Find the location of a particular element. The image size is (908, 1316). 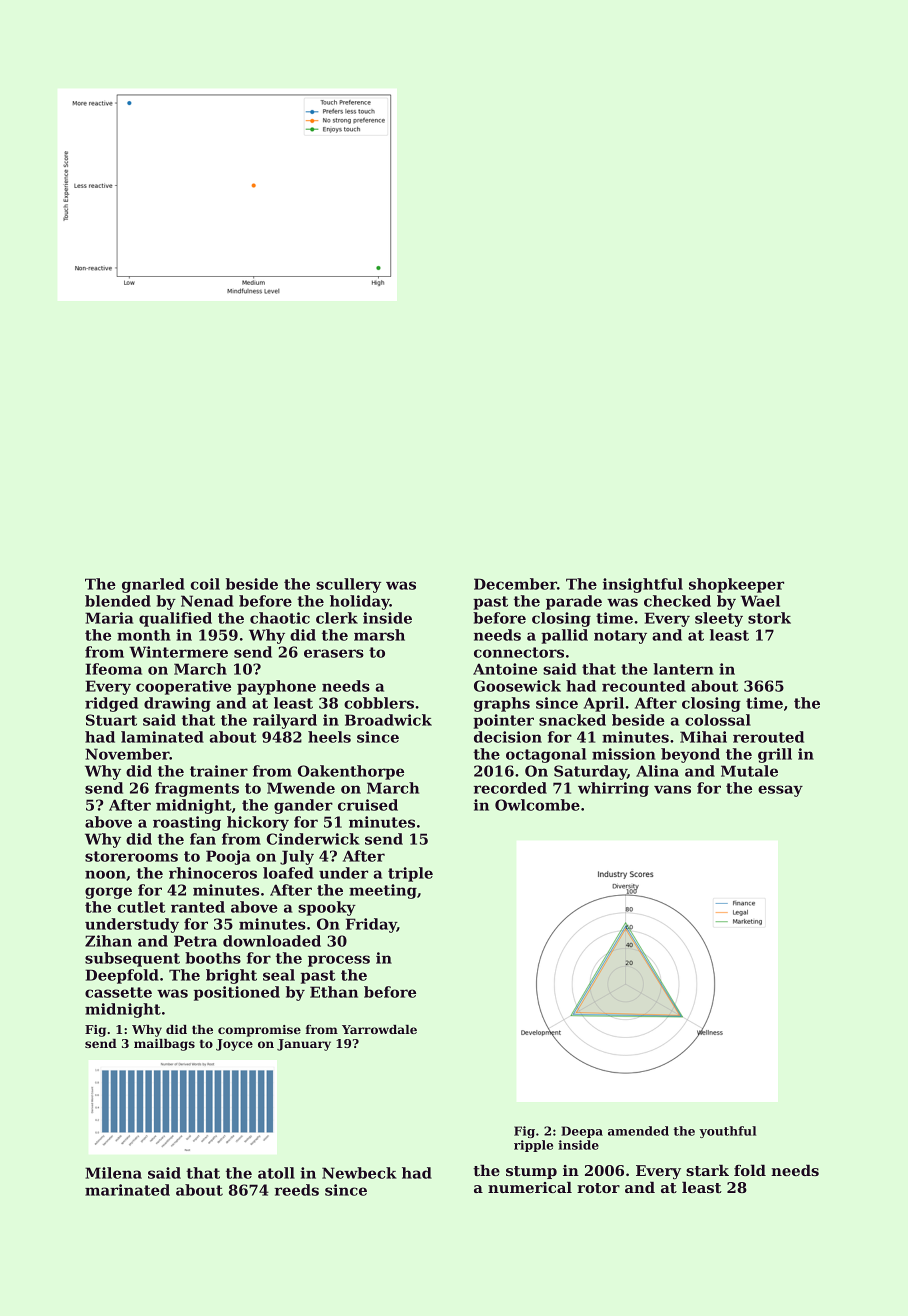

Yarrowdale is located at coordinates (379, 1029).
